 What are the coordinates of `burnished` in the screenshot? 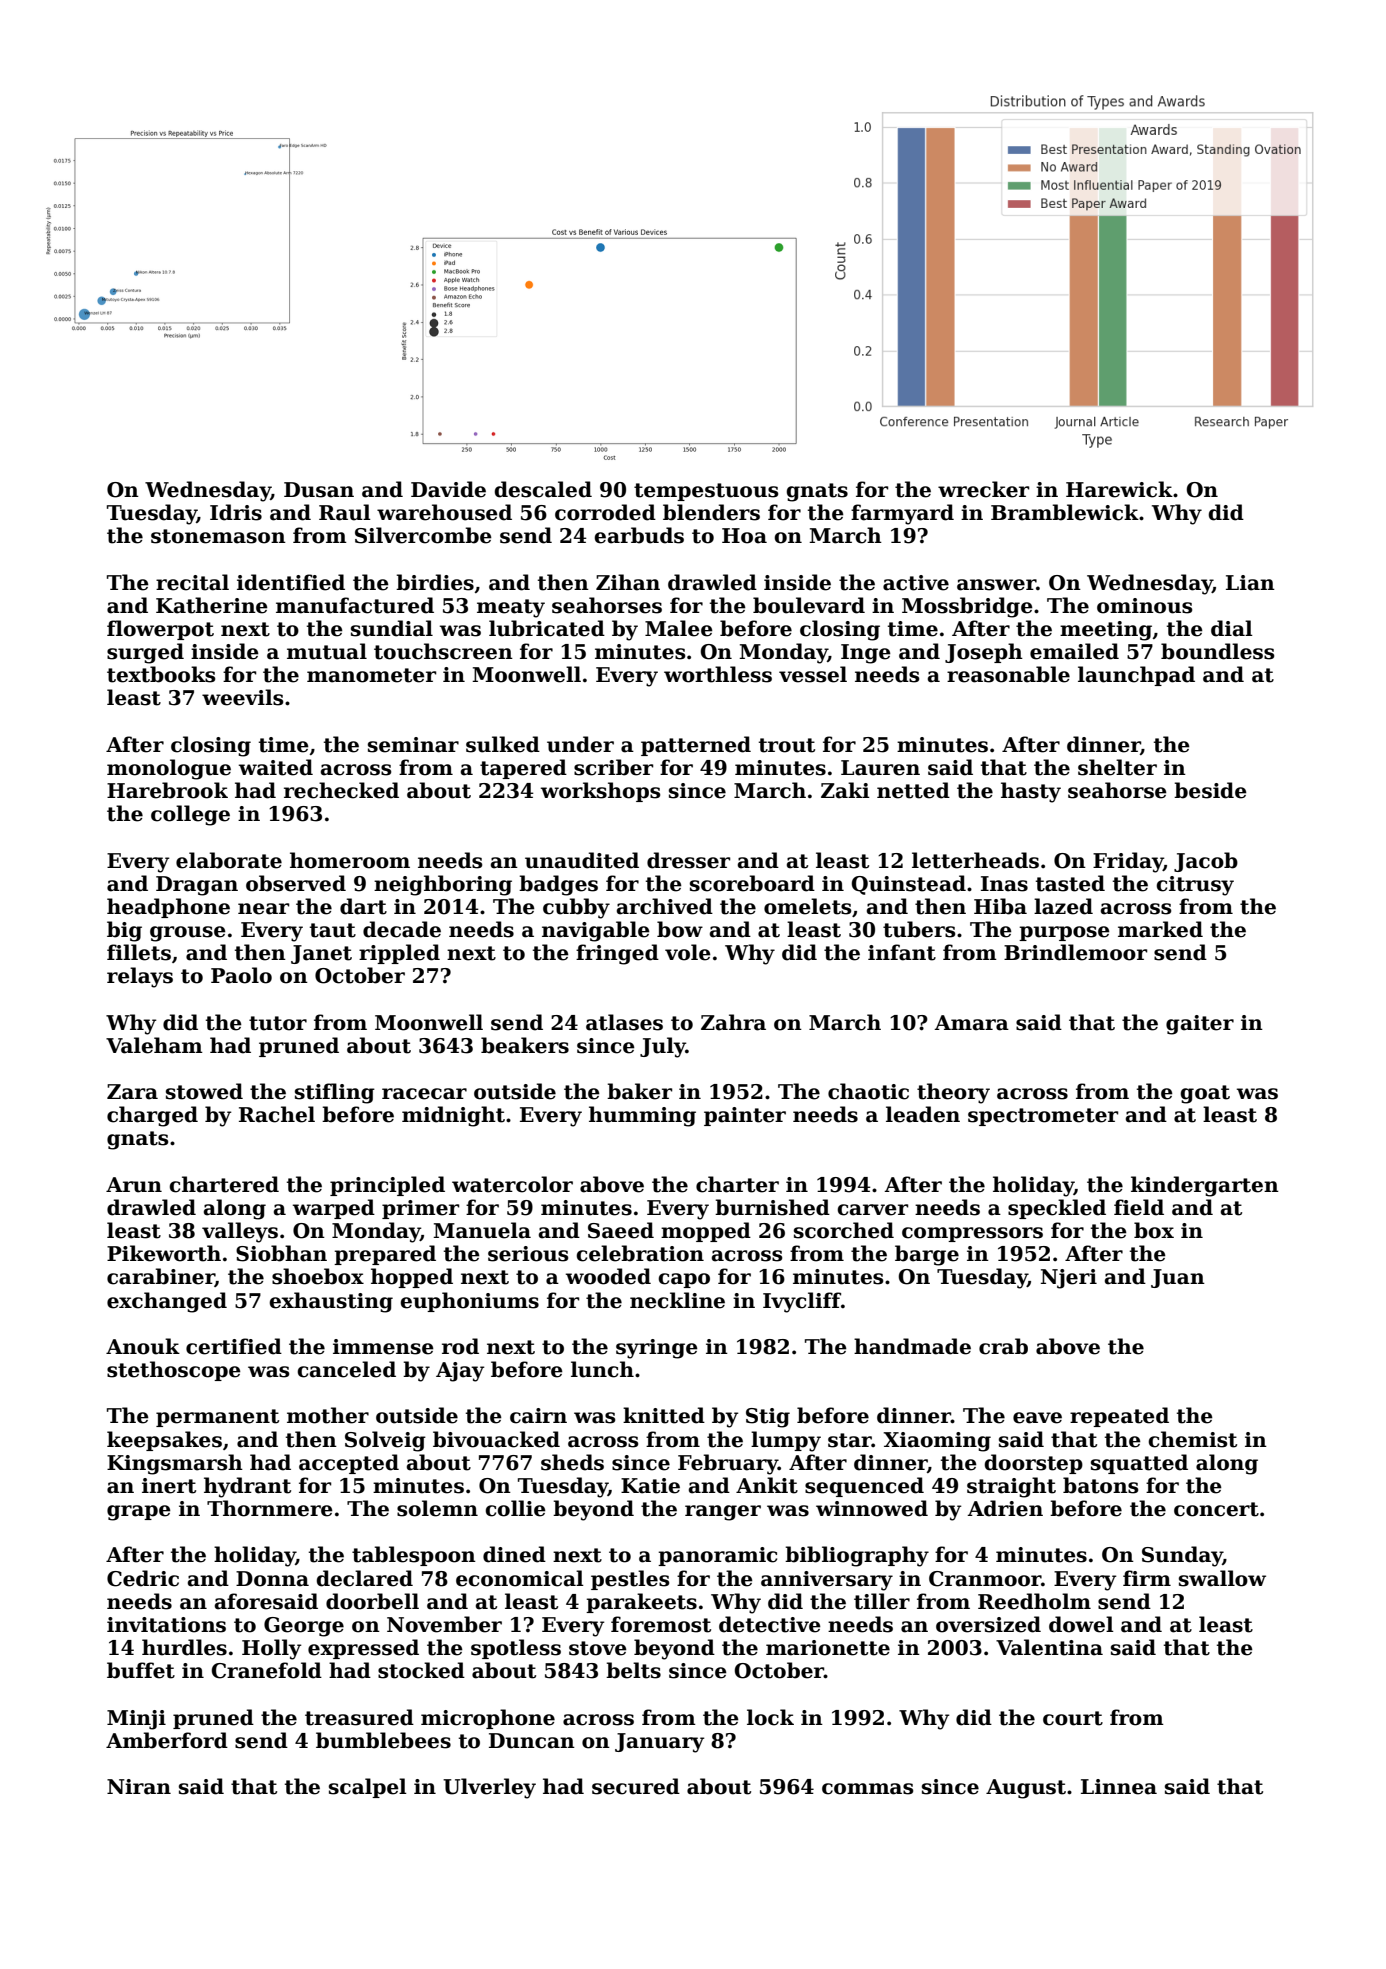 It's located at (772, 1207).
